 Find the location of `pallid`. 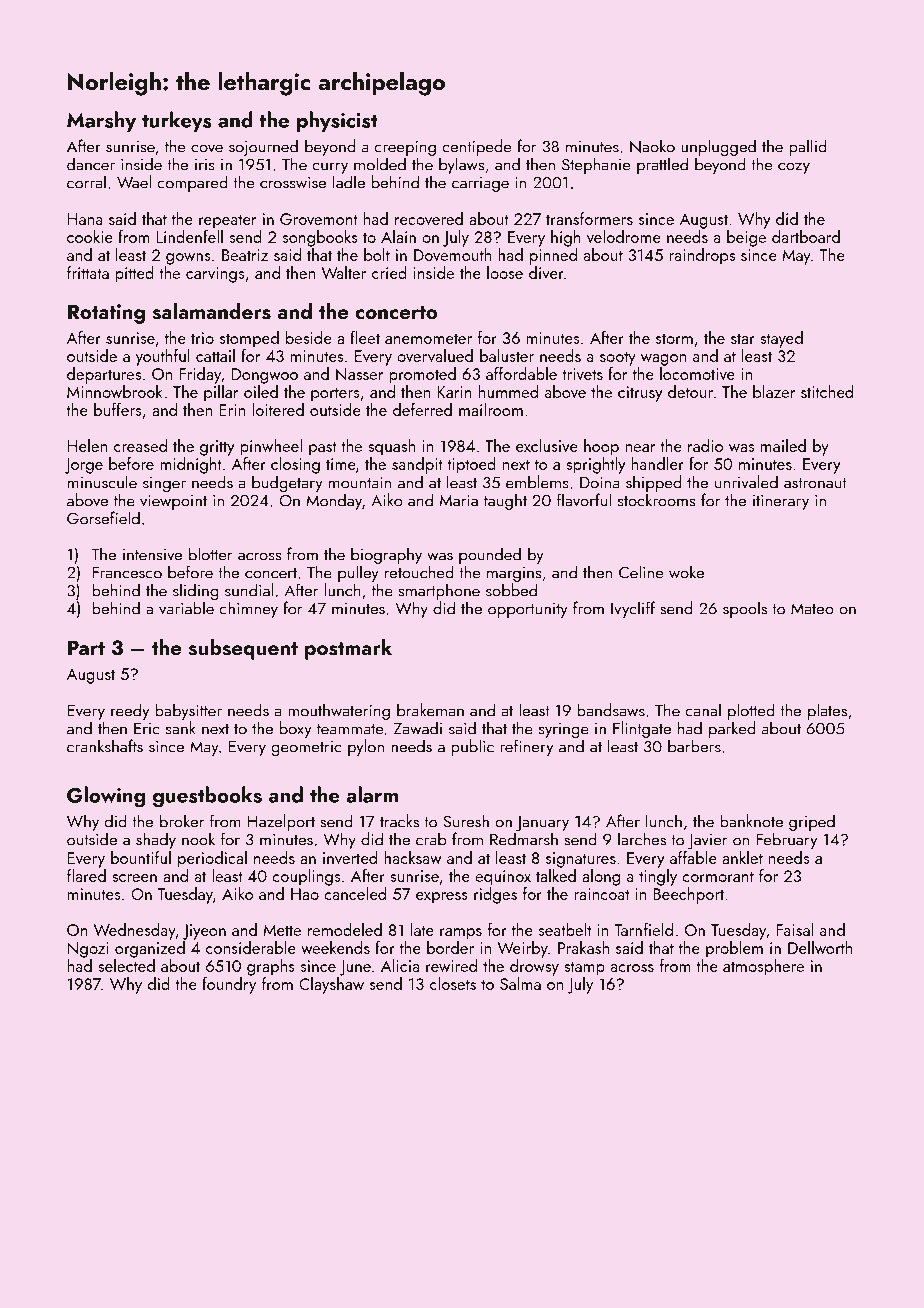

pallid is located at coordinates (808, 147).
